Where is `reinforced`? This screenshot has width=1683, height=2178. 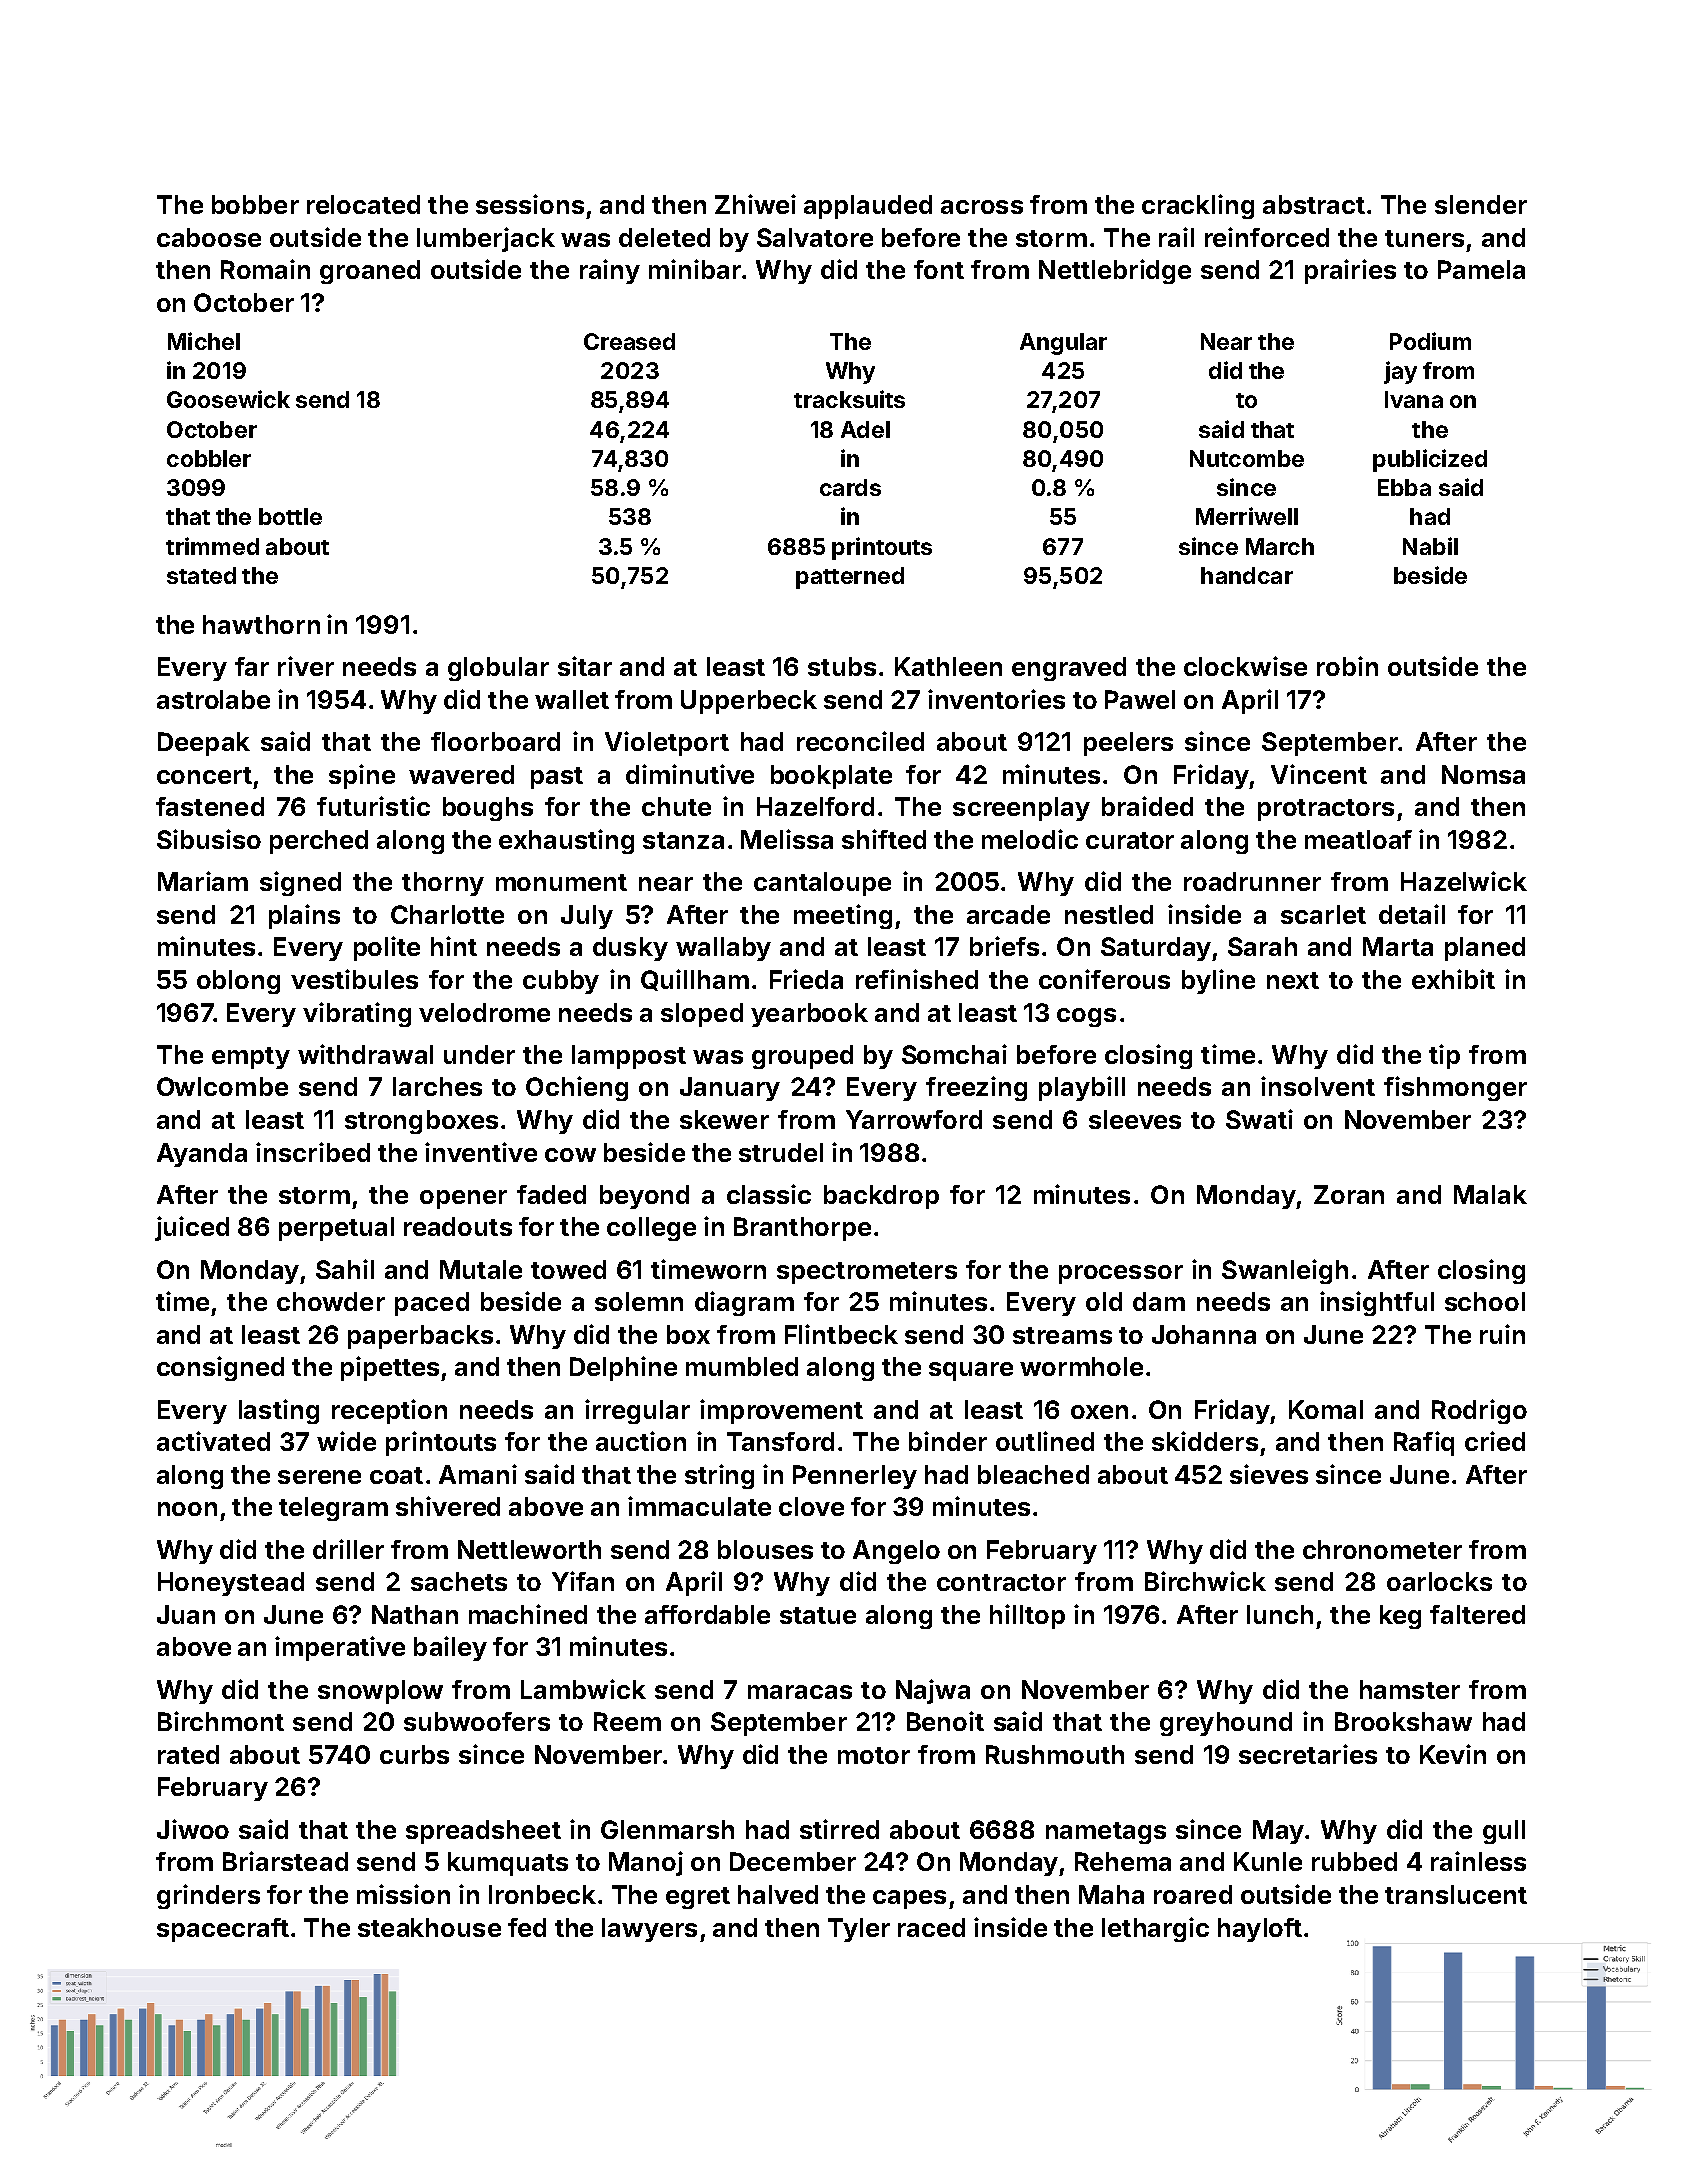 reinforced is located at coordinates (1267, 237).
